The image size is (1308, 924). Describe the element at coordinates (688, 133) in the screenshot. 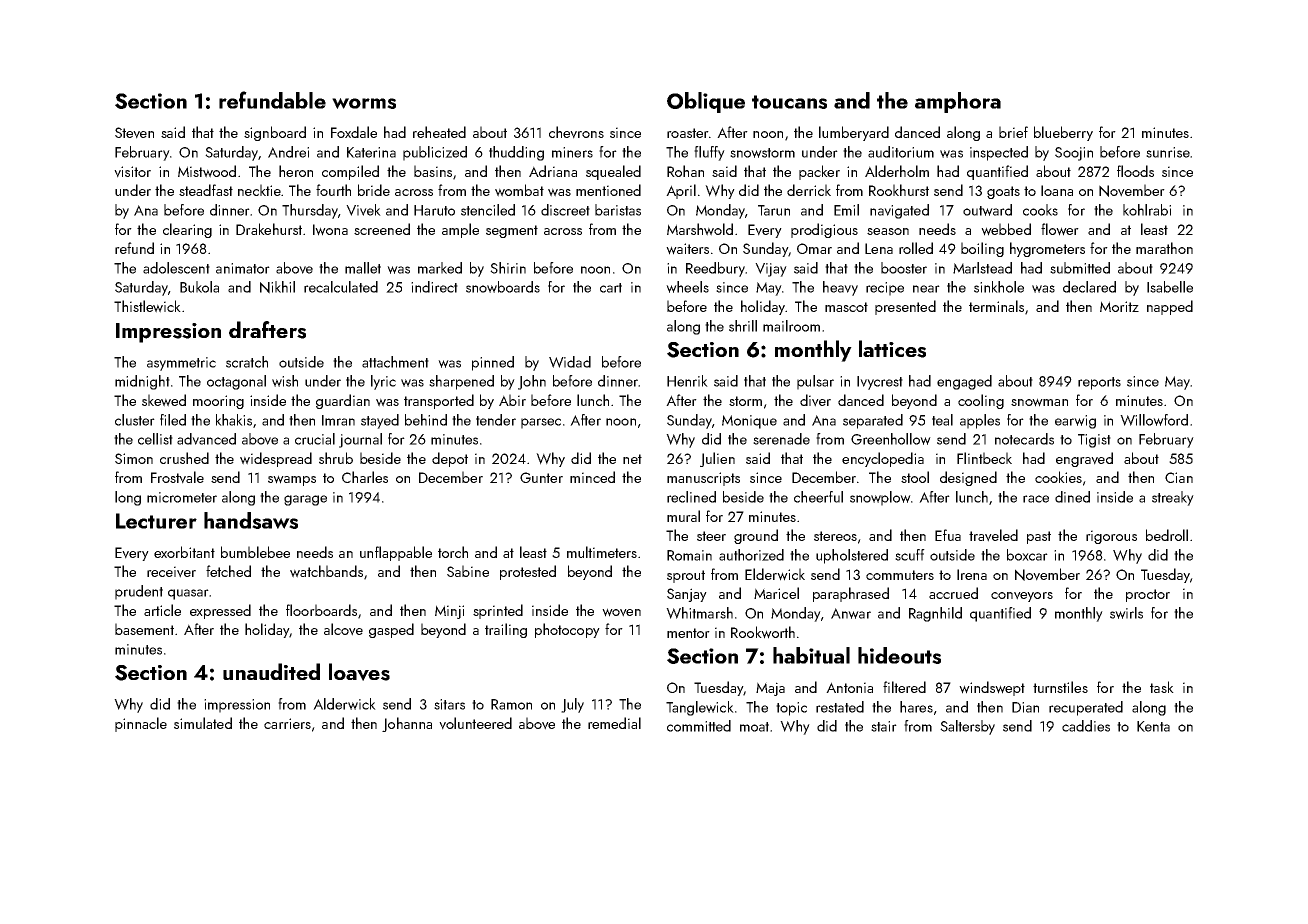

I see `roaster` at that location.
